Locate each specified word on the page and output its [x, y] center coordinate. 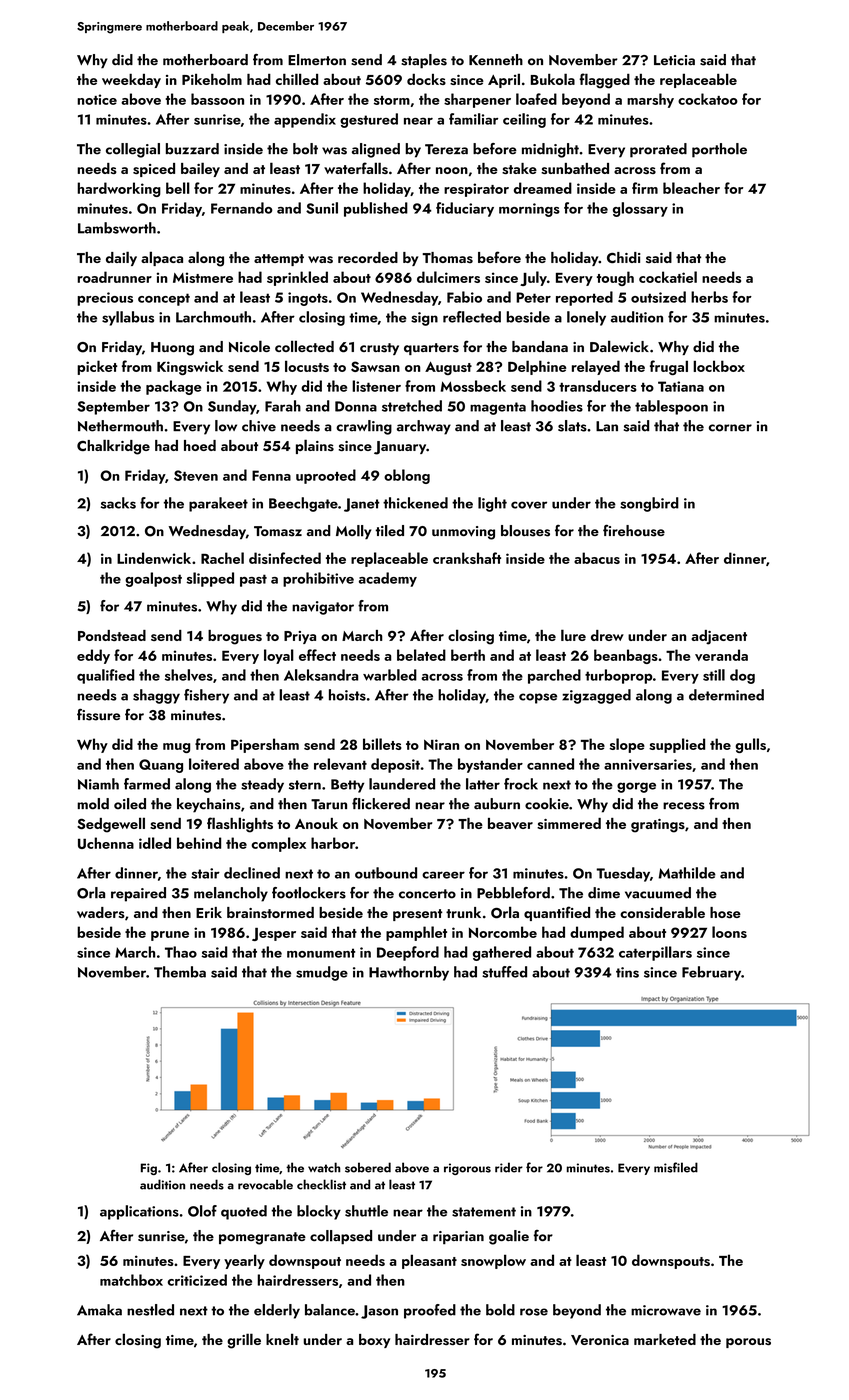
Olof [202, 1211]
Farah [283, 406]
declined [252, 873]
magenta [498, 408]
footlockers [309, 893]
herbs [709, 297]
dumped [597, 933]
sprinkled [297, 278]
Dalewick [619, 346]
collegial [133, 150]
